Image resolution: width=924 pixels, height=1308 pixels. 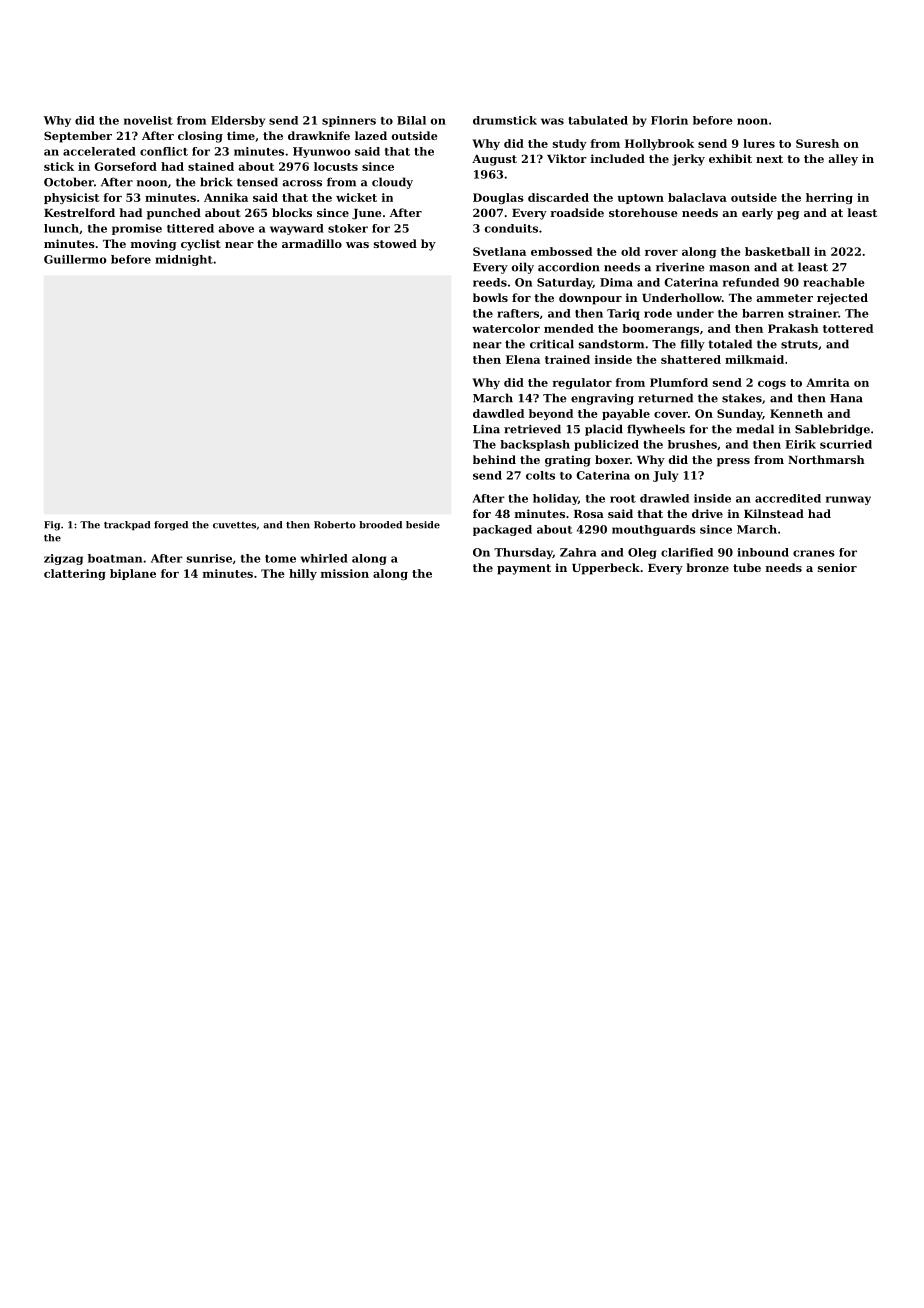 I want to click on beside, so click(x=423, y=525).
